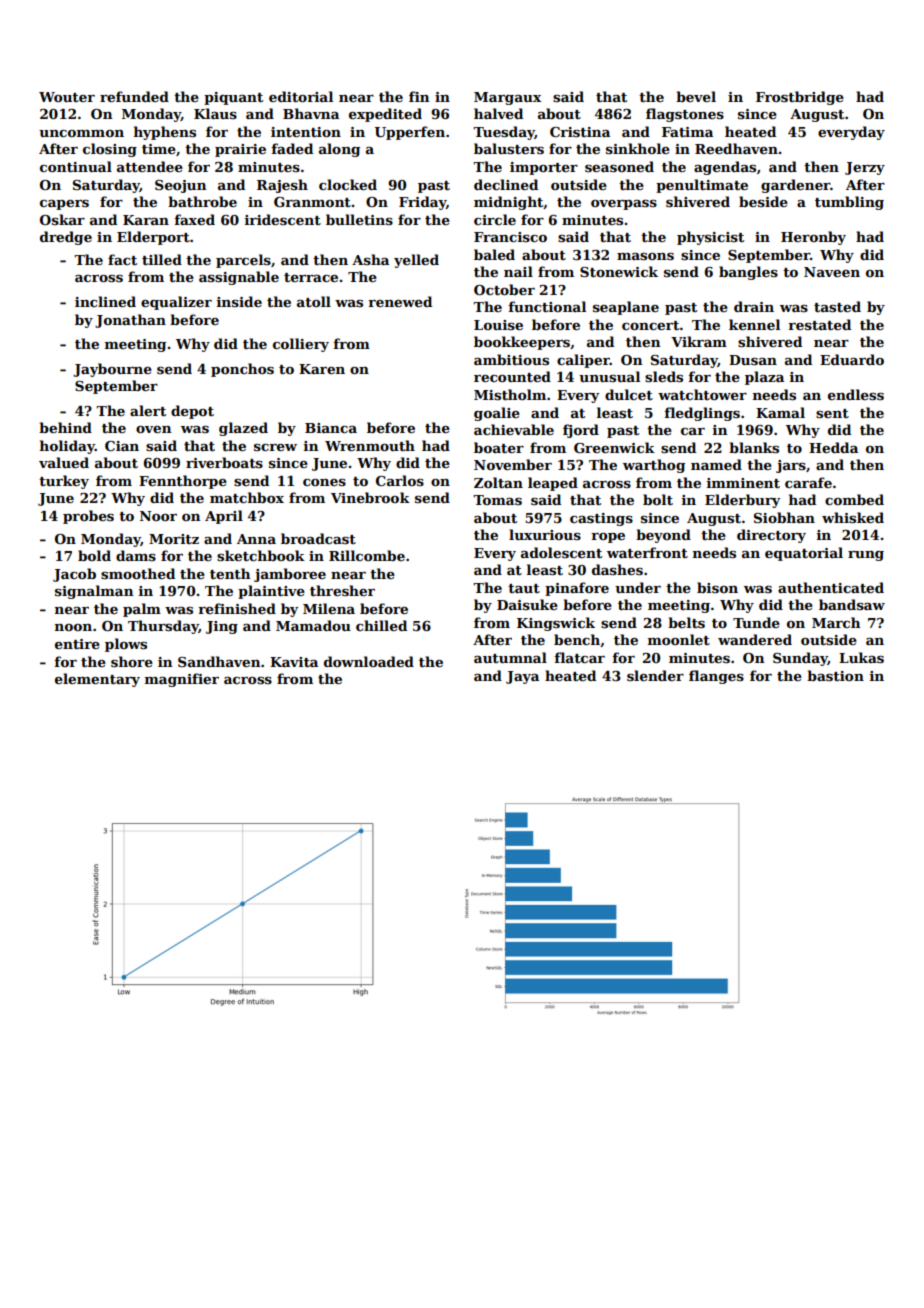  Describe the element at coordinates (67, 97) in the screenshot. I see `Wouter` at that location.
